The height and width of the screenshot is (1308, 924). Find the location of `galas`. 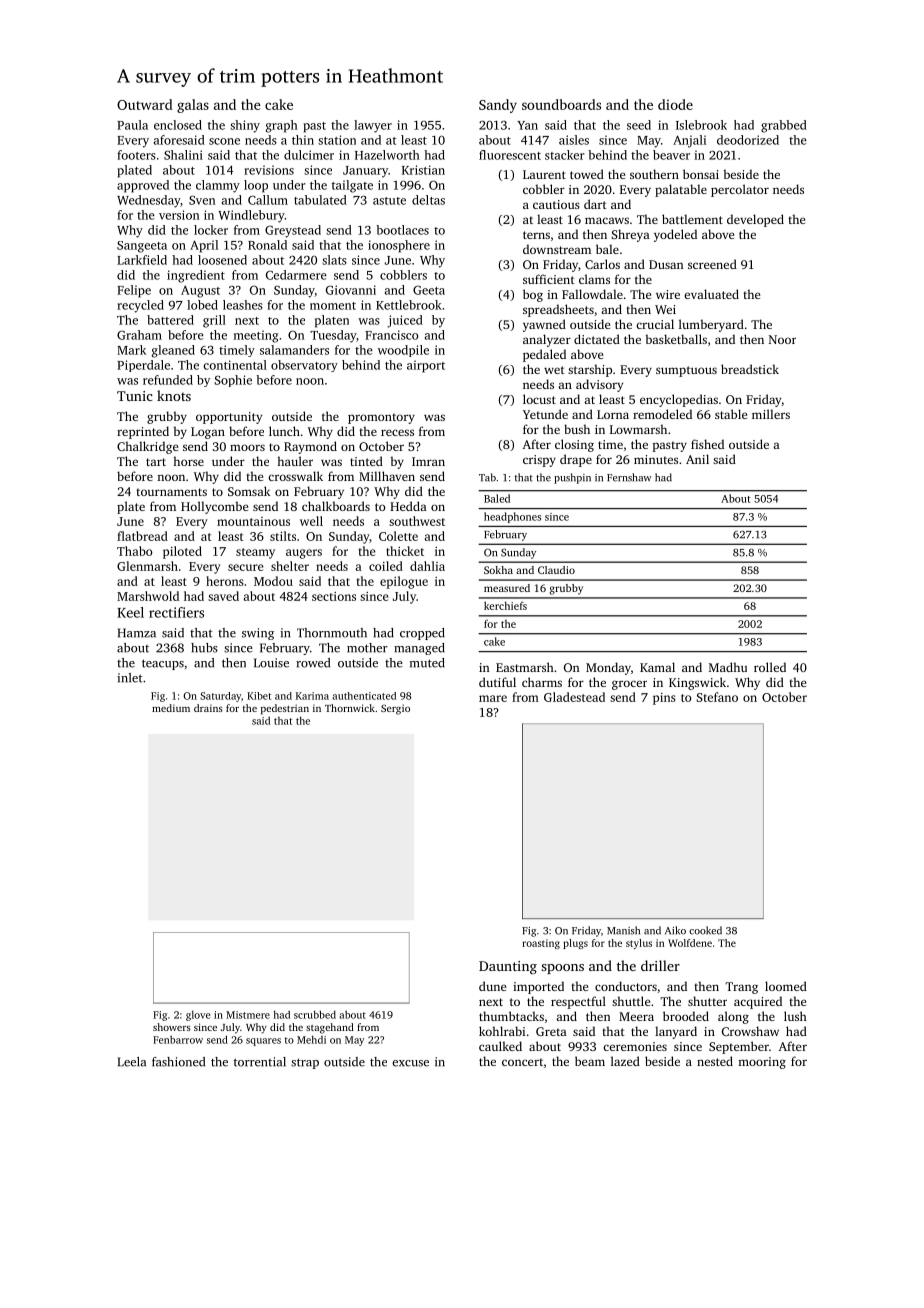

galas is located at coordinates (193, 106).
